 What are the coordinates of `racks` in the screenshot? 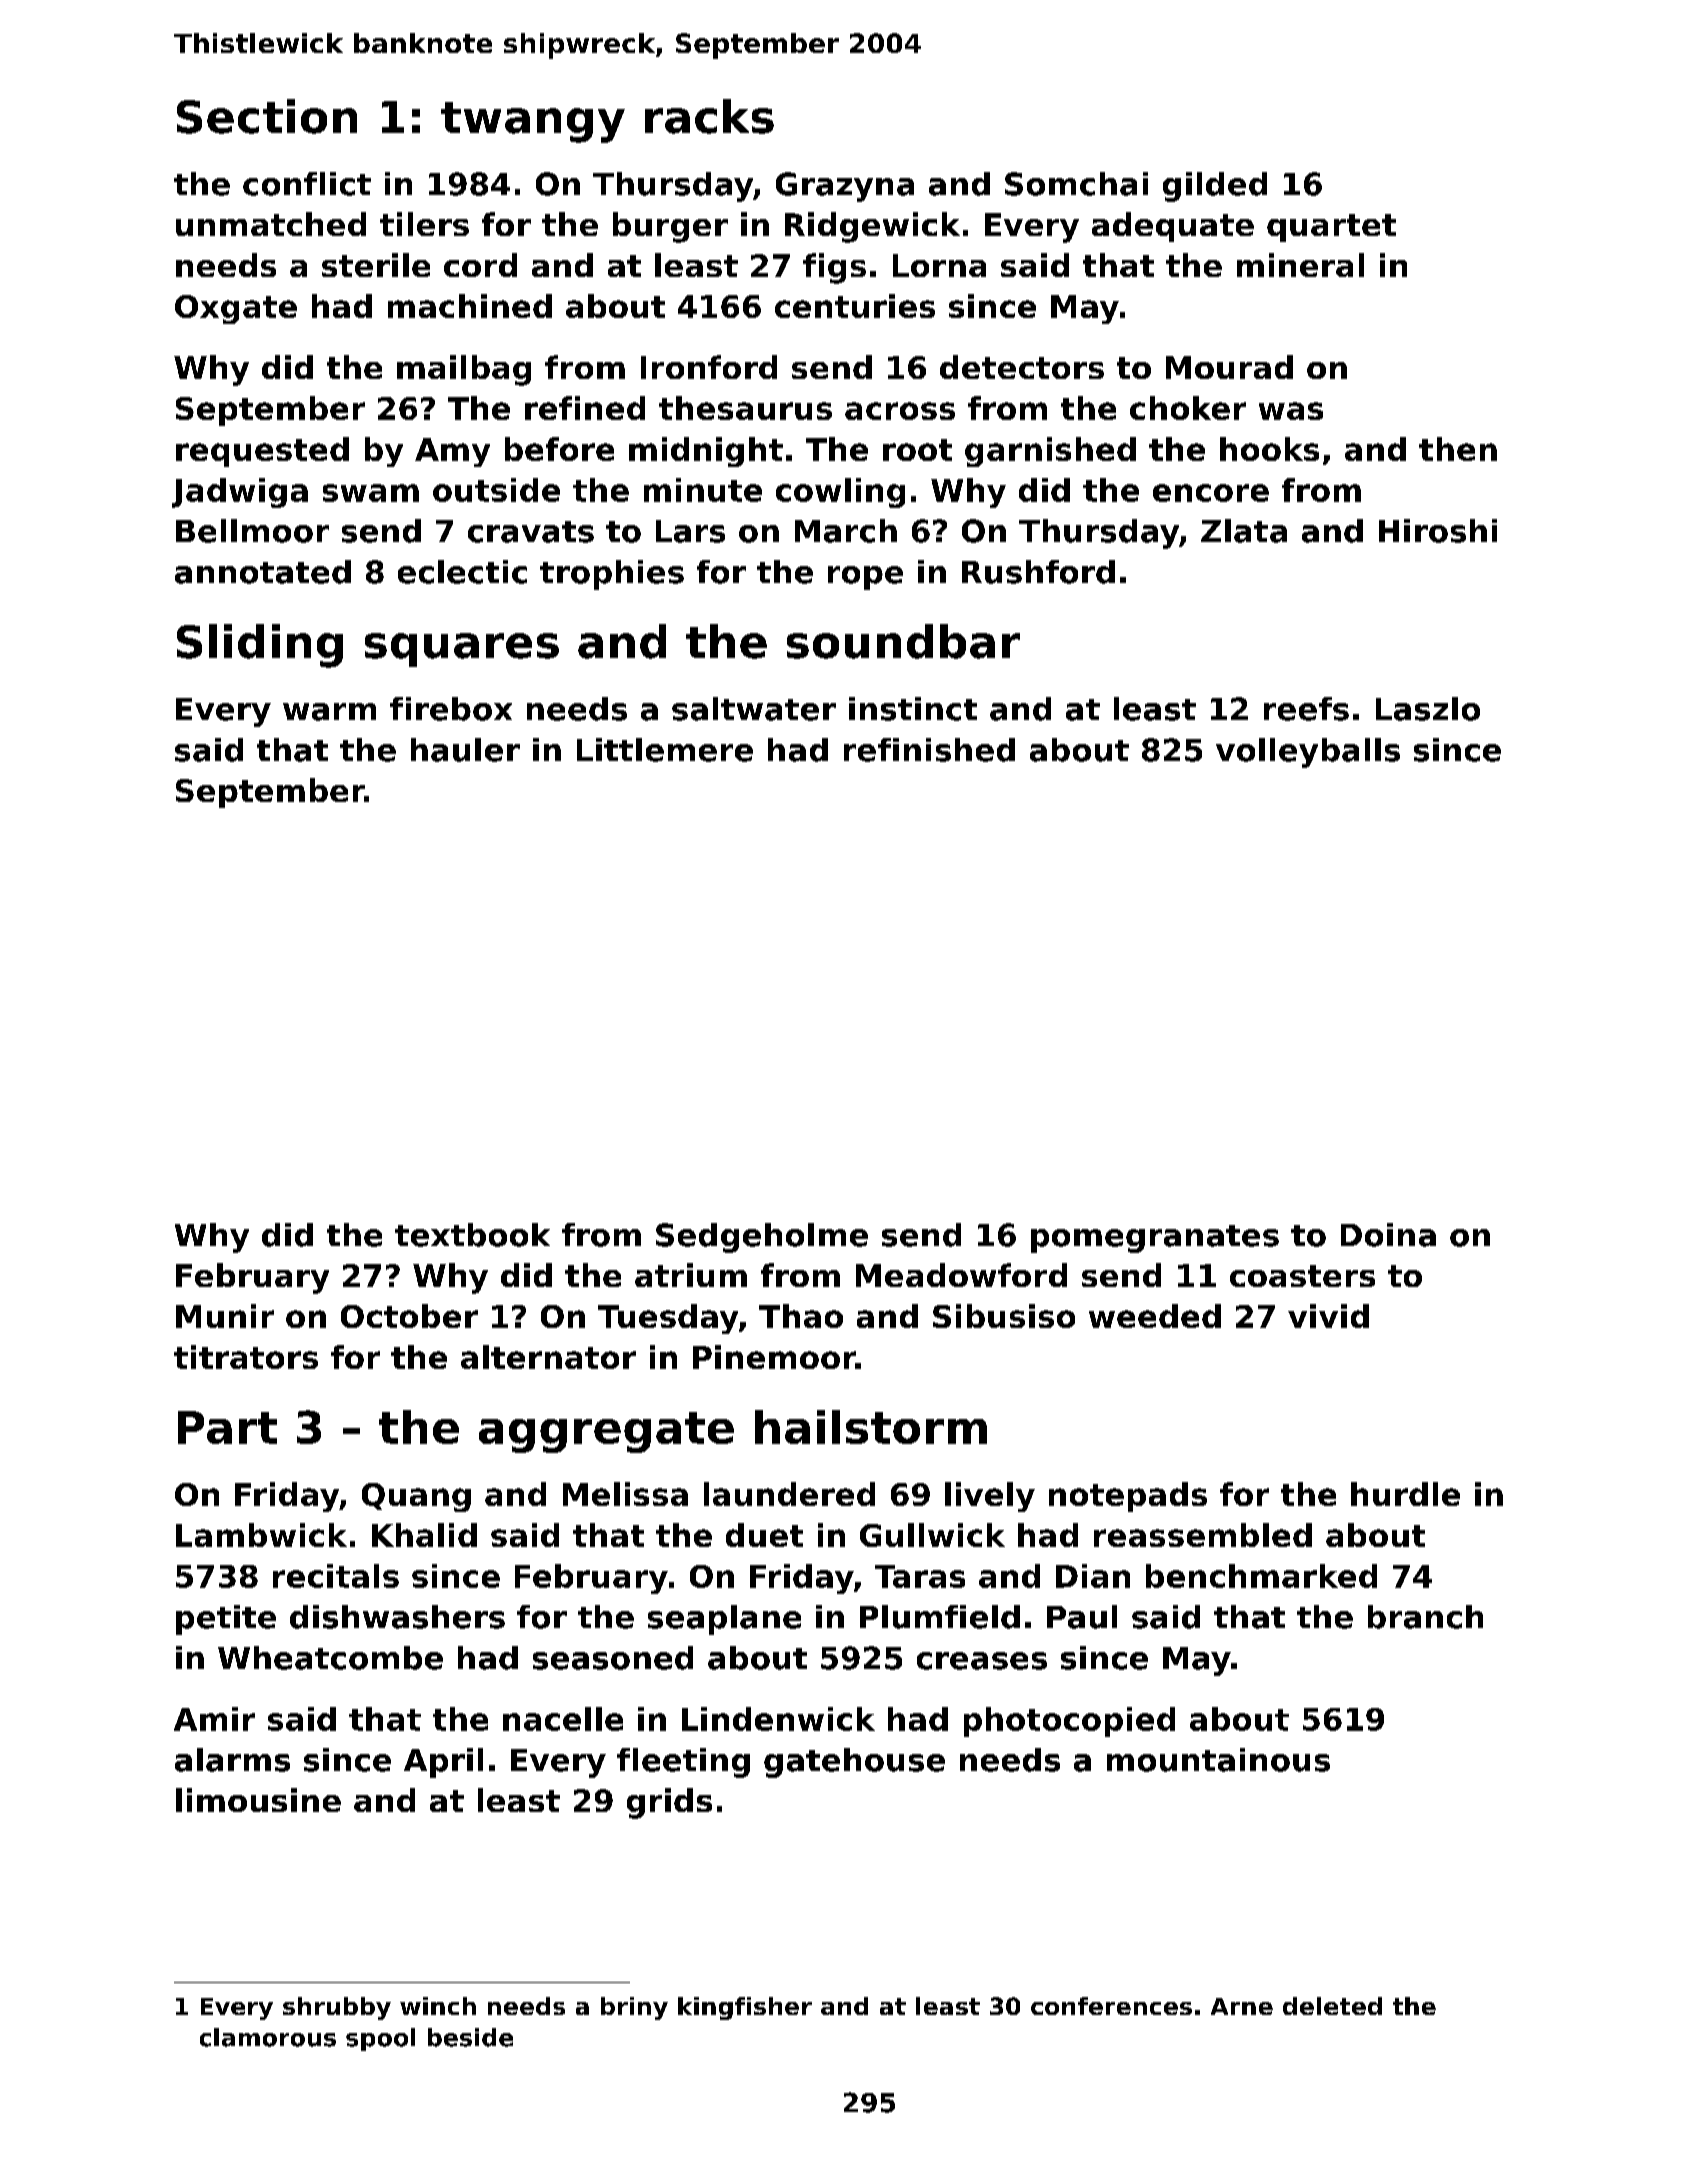 It's located at (709, 116).
